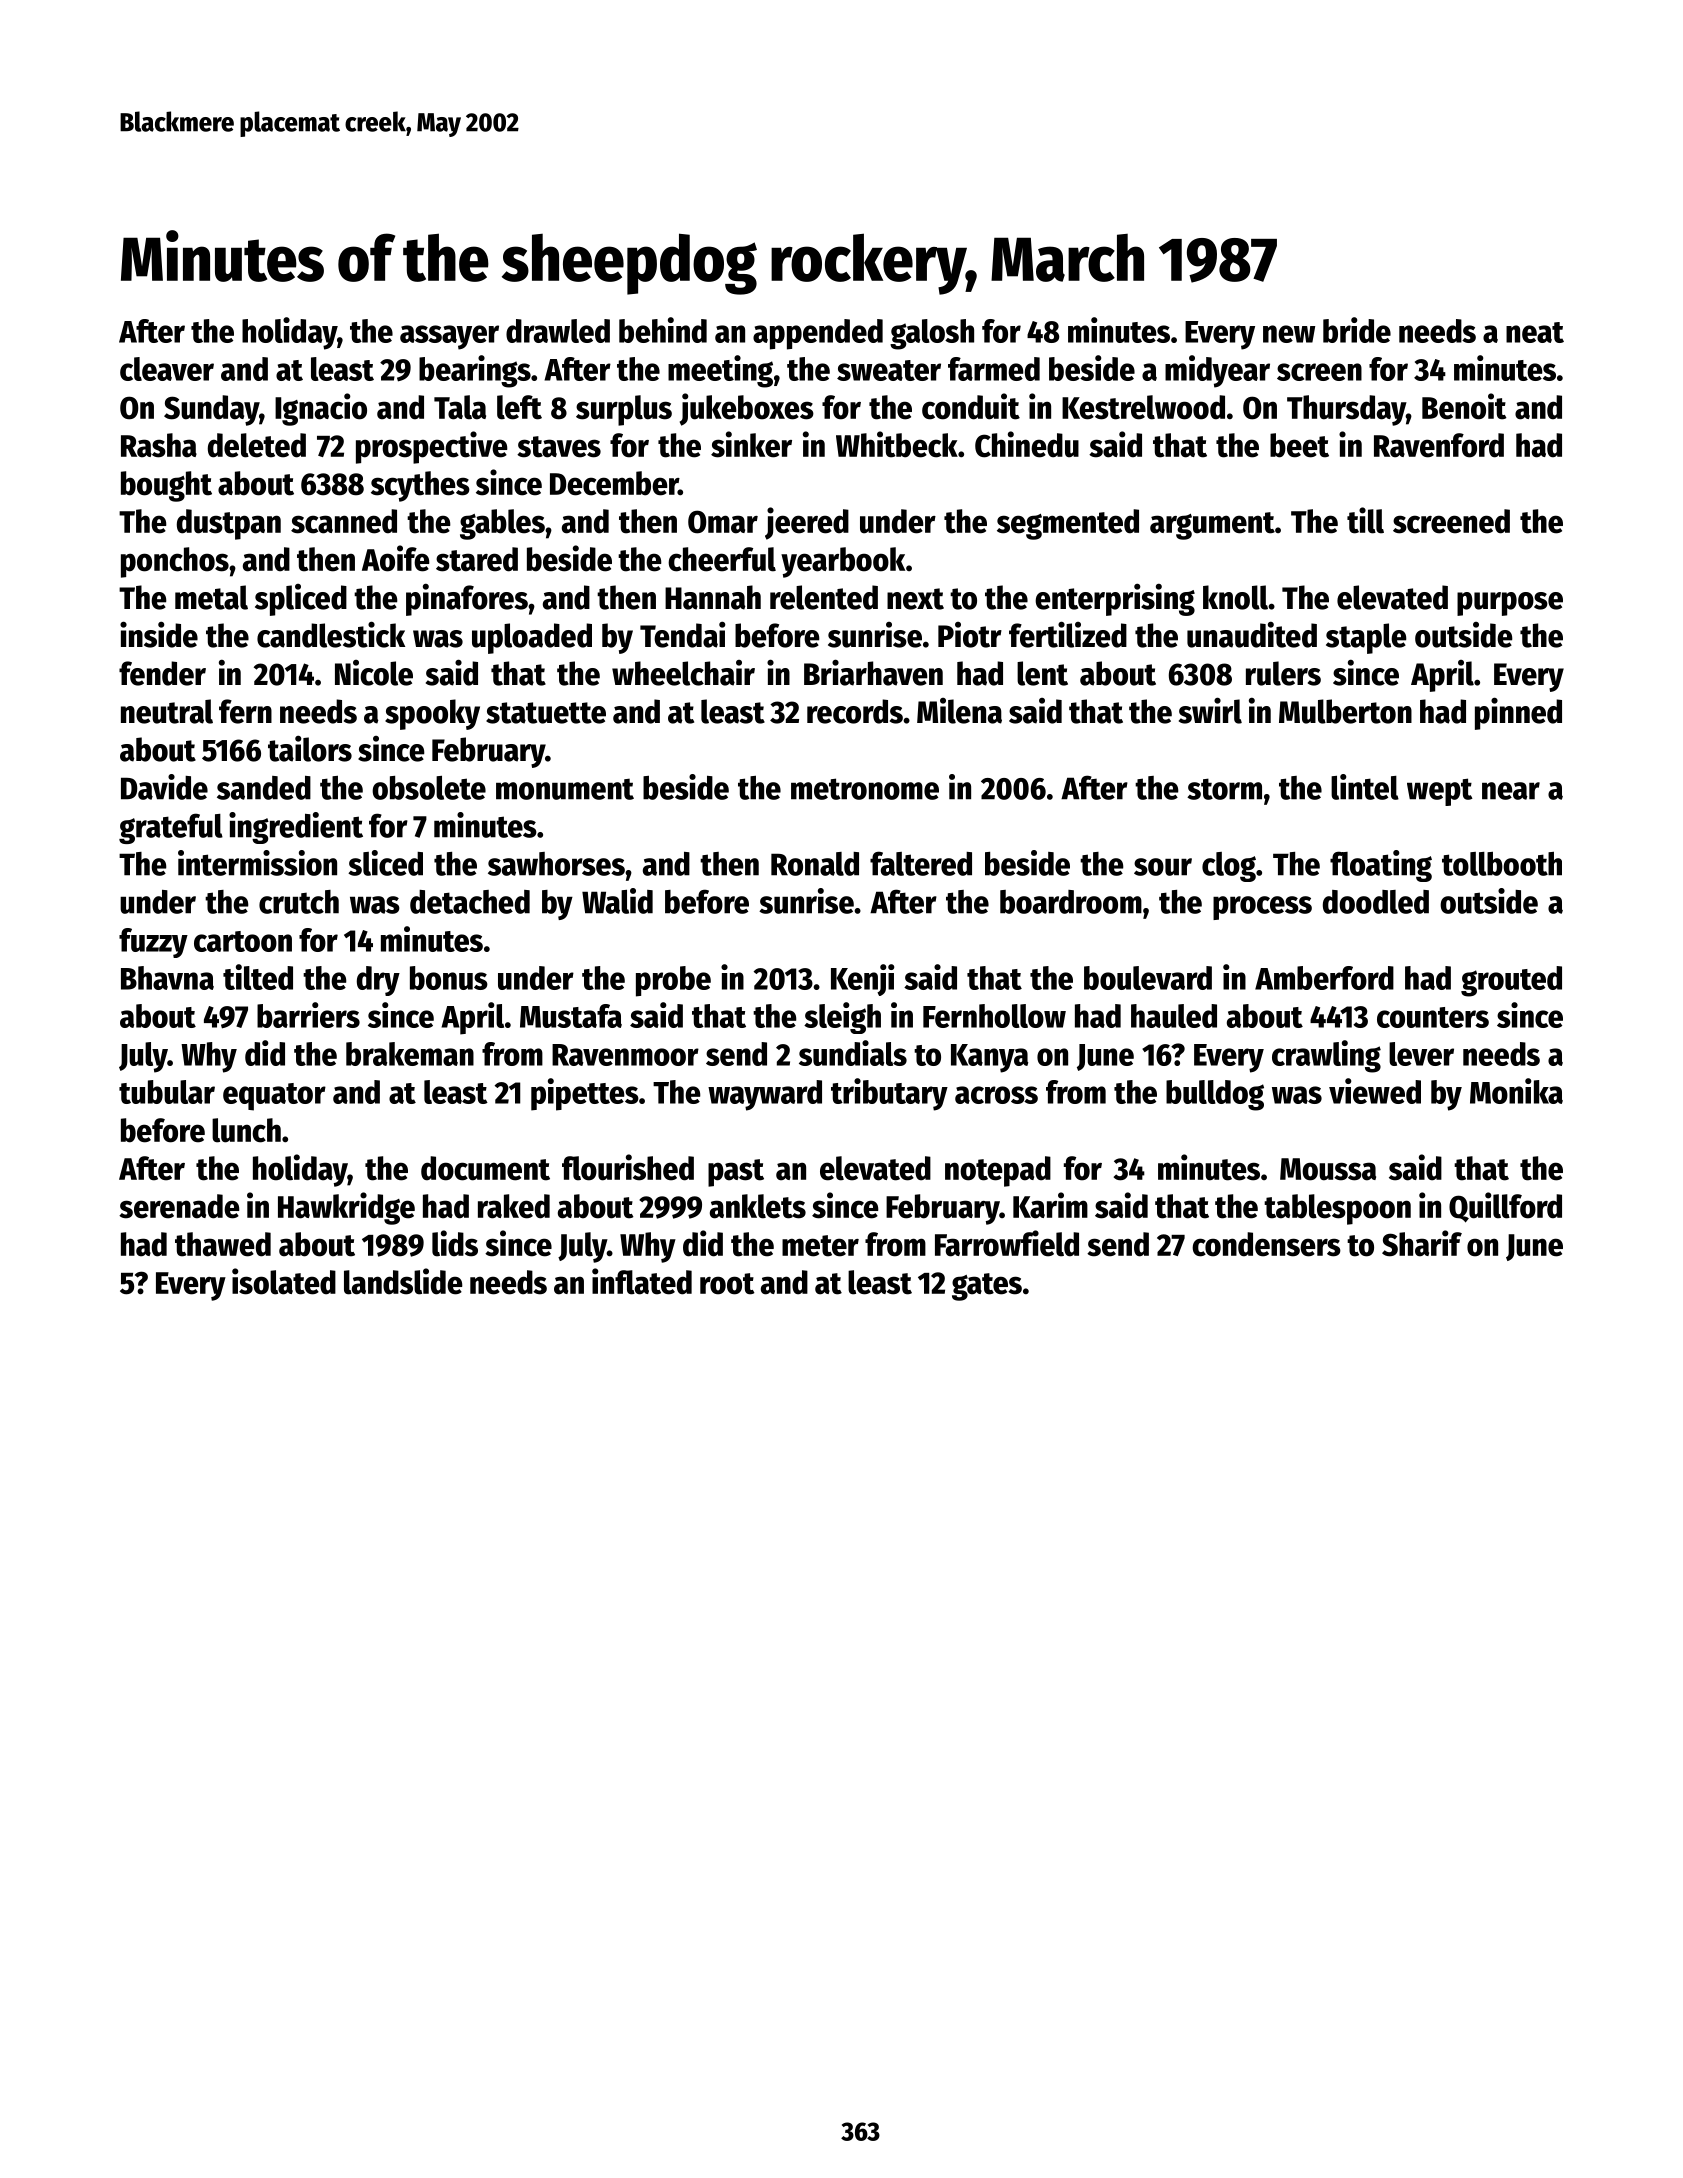 Image resolution: width=1683 pixels, height=2178 pixels. What do you see at coordinates (449, 337) in the image?
I see `assayer` at bounding box center [449, 337].
